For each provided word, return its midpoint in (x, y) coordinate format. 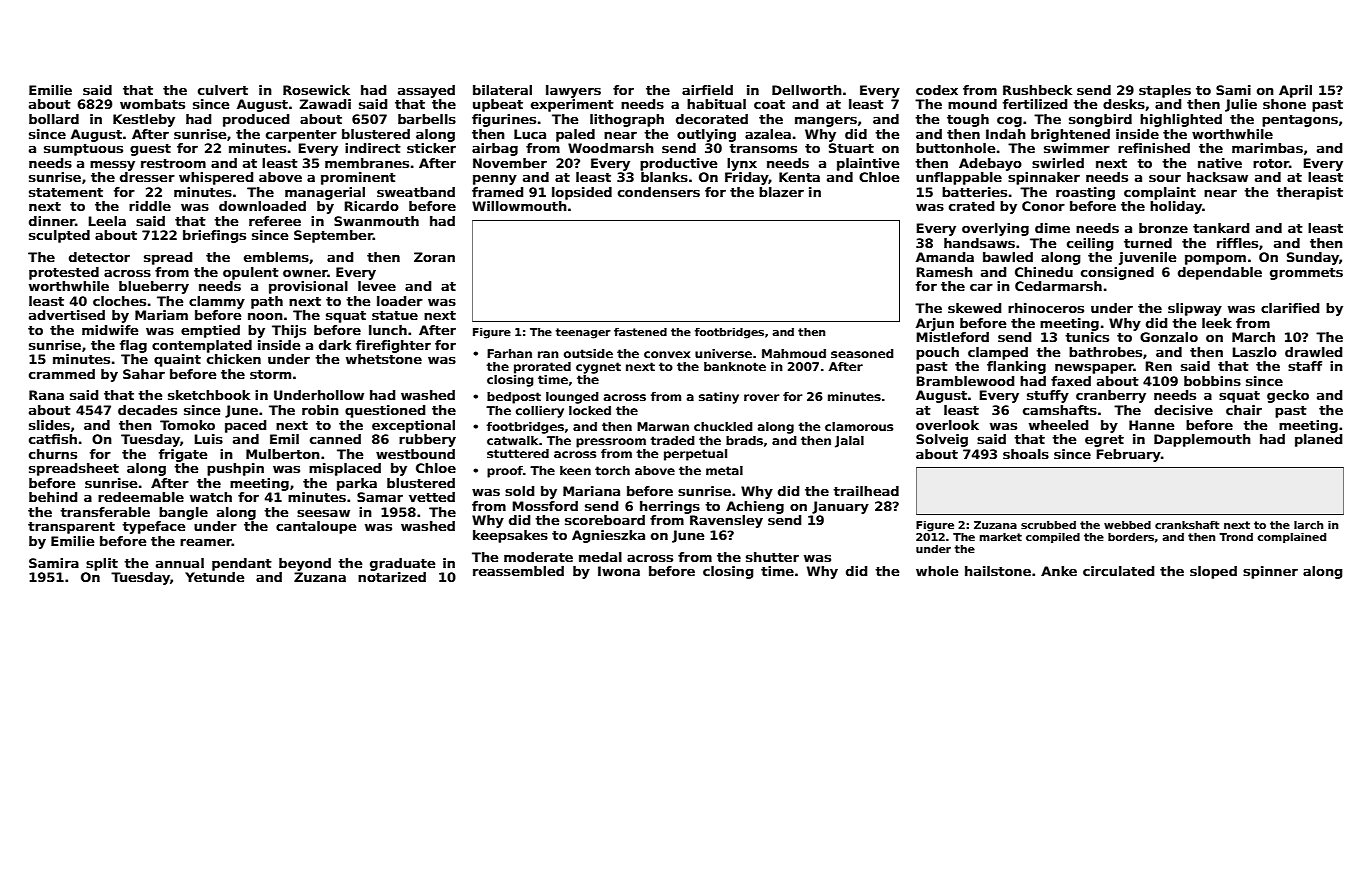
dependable (1220, 273)
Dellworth (807, 90)
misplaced (345, 469)
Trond (1236, 537)
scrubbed (1048, 525)
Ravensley (726, 521)
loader (400, 301)
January (840, 507)
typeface (153, 527)
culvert (223, 90)
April (1295, 91)
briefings (214, 236)
